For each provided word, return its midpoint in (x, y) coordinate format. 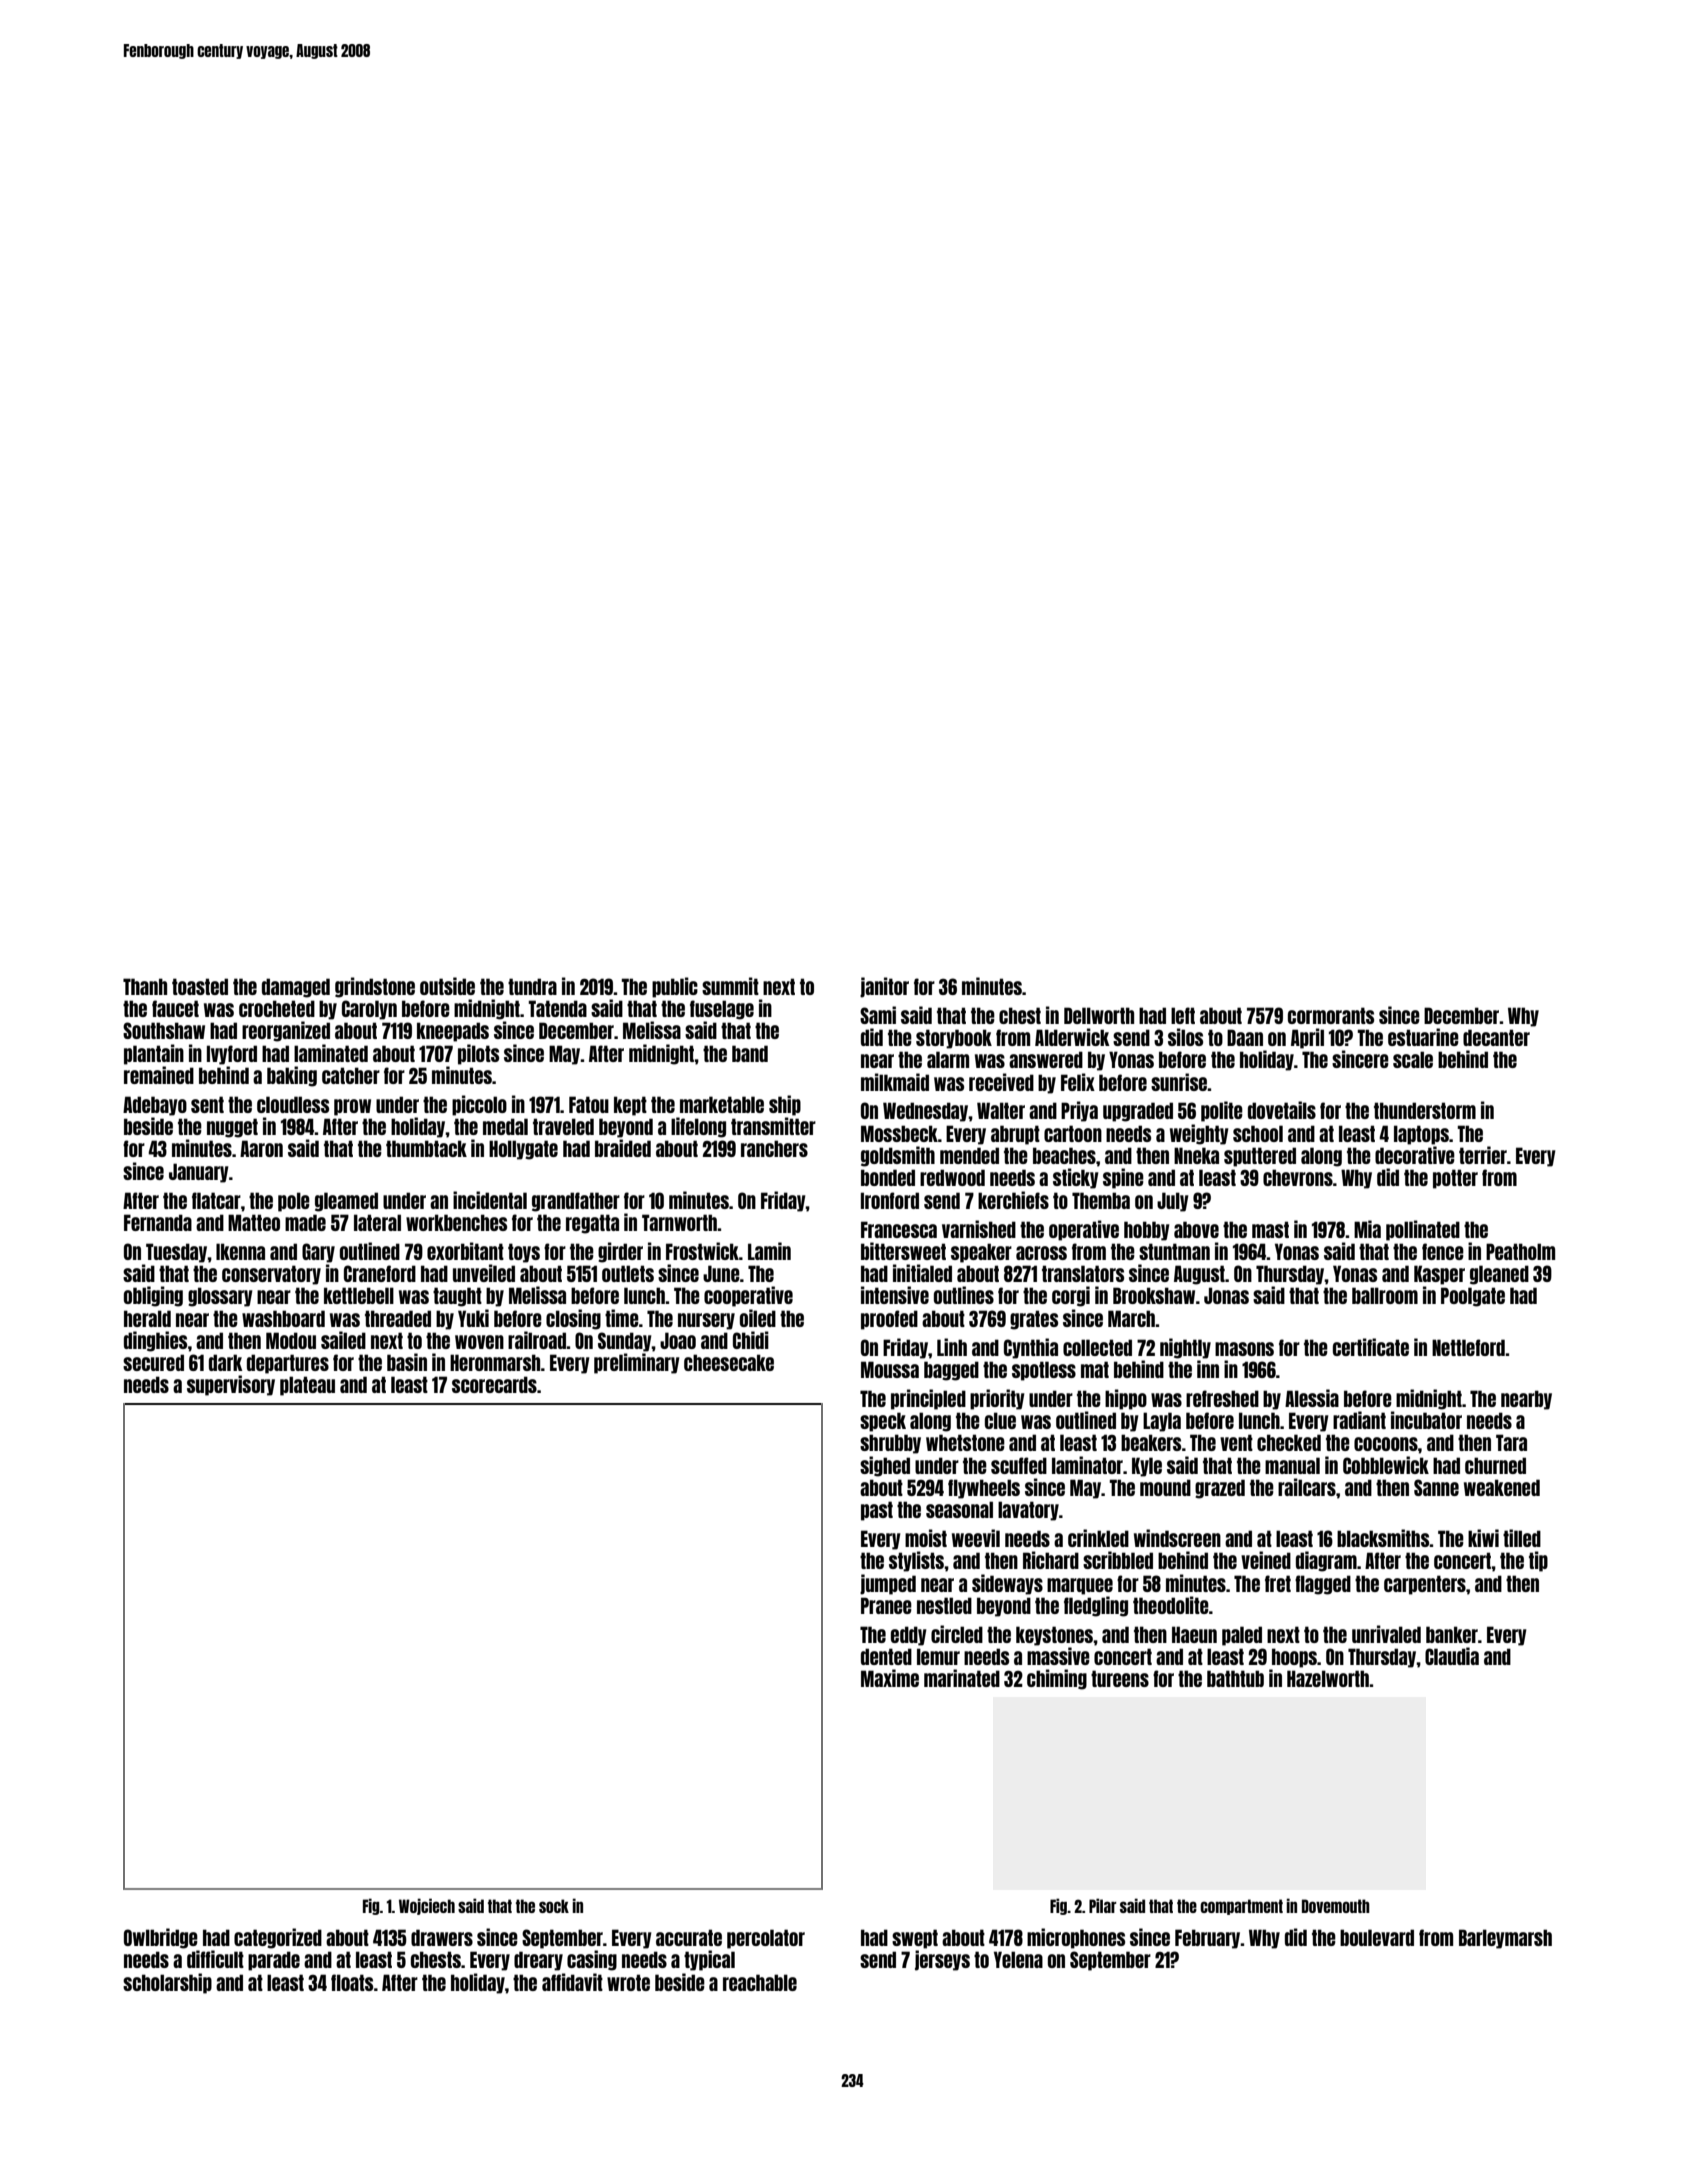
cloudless (293, 1104)
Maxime (890, 1678)
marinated (962, 1678)
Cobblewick (1386, 1465)
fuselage (722, 1010)
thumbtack (426, 1148)
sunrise (1179, 1082)
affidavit (572, 1982)
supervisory (231, 1385)
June (721, 1273)
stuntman (1174, 1251)
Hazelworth (1328, 1678)
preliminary (637, 1363)
